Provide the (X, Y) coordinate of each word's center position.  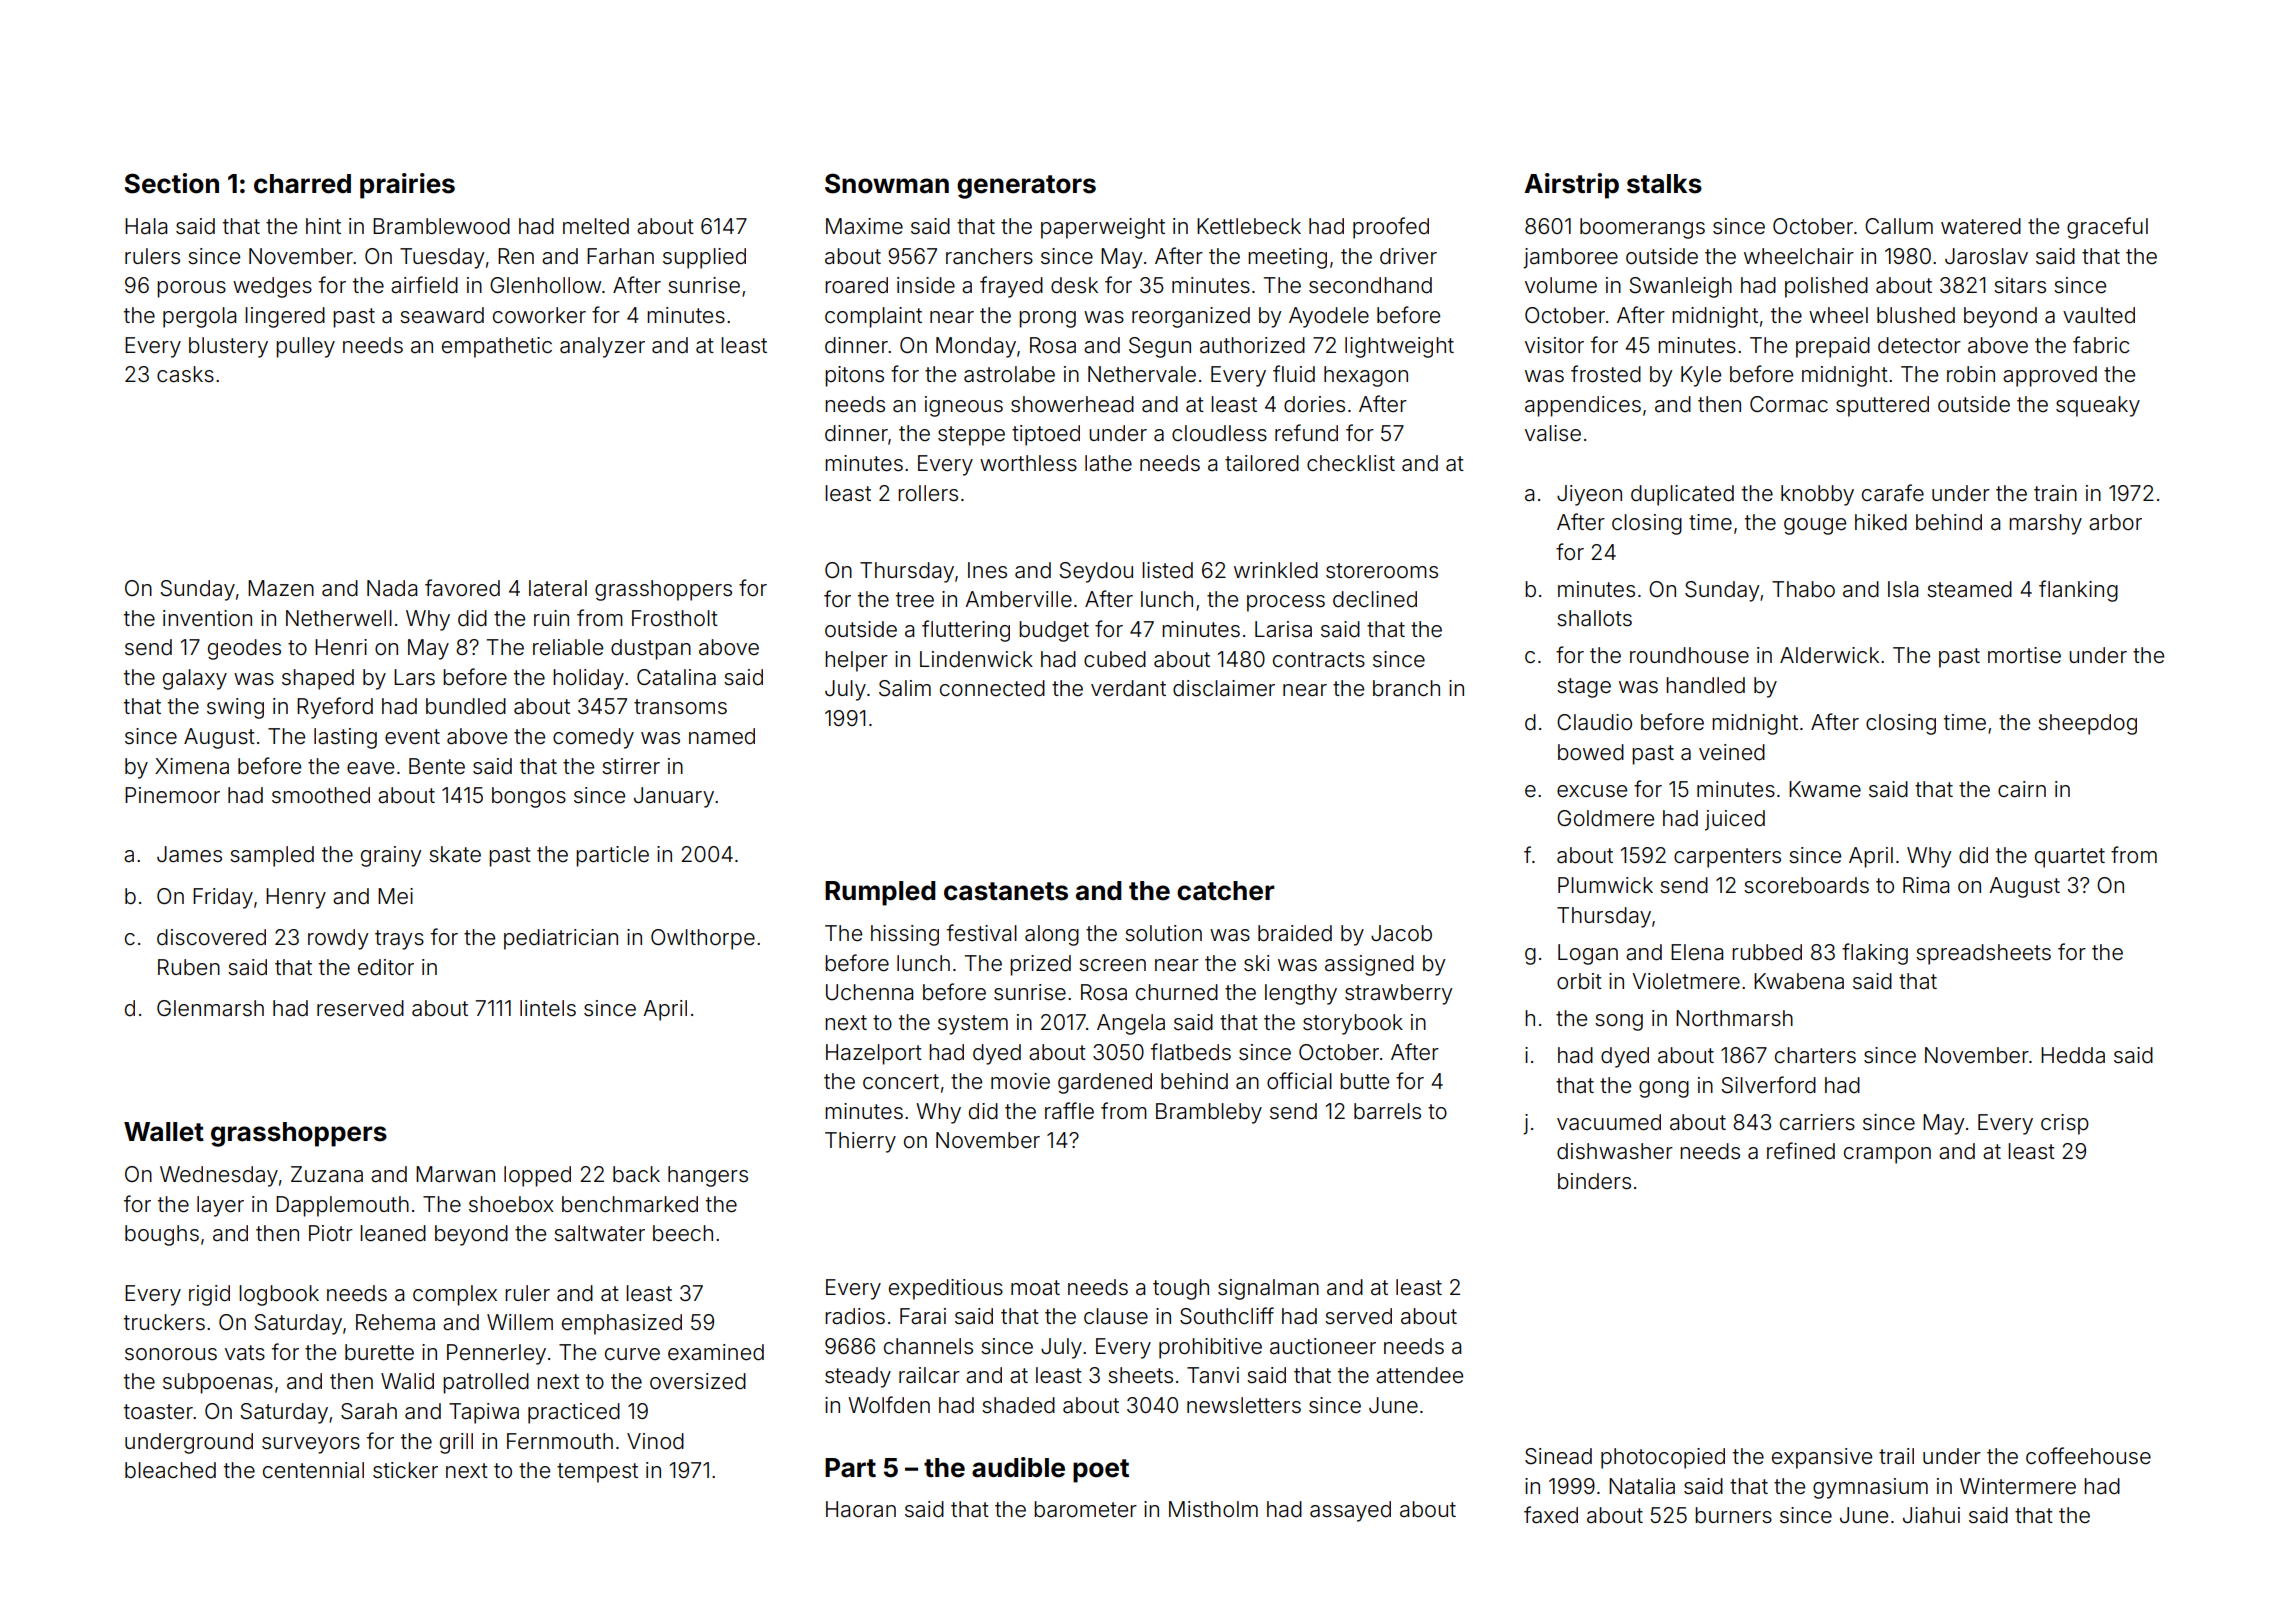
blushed (1916, 315)
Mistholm (1213, 1509)
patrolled (486, 1383)
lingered (285, 317)
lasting (345, 738)
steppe (971, 436)
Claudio (1594, 722)
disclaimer (1224, 688)
